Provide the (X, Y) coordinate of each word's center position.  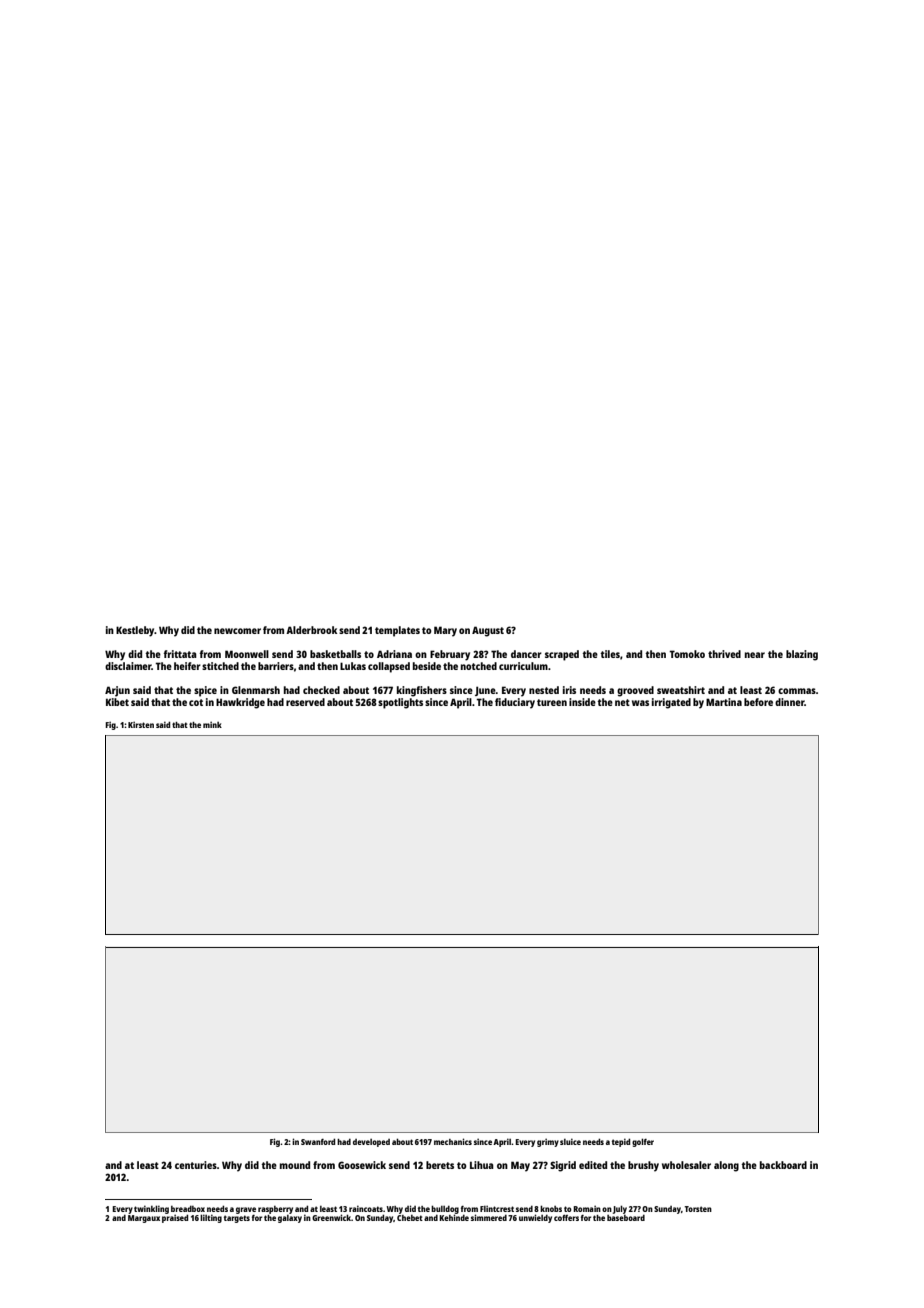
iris (569, 690)
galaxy (290, 1219)
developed (371, 1143)
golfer (643, 1142)
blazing (802, 655)
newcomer (237, 631)
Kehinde (454, 1217)
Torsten (698, 1209)
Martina (724, 702)
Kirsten (141, 724)
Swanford (318, 1141)
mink (212, 724)
